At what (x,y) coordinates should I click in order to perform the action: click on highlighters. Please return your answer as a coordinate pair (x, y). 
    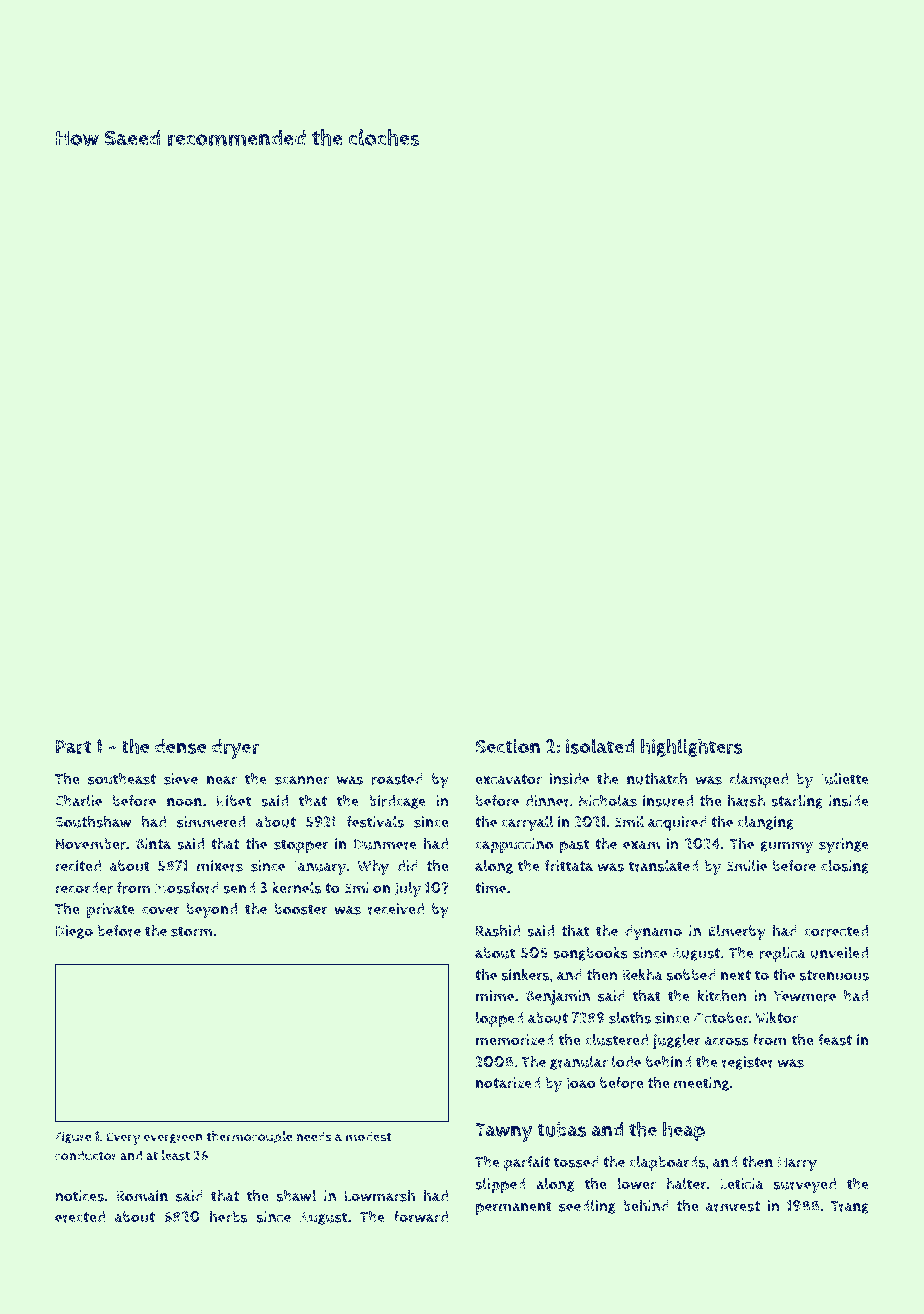
    Looking at the image, I should click on (692, 747).
